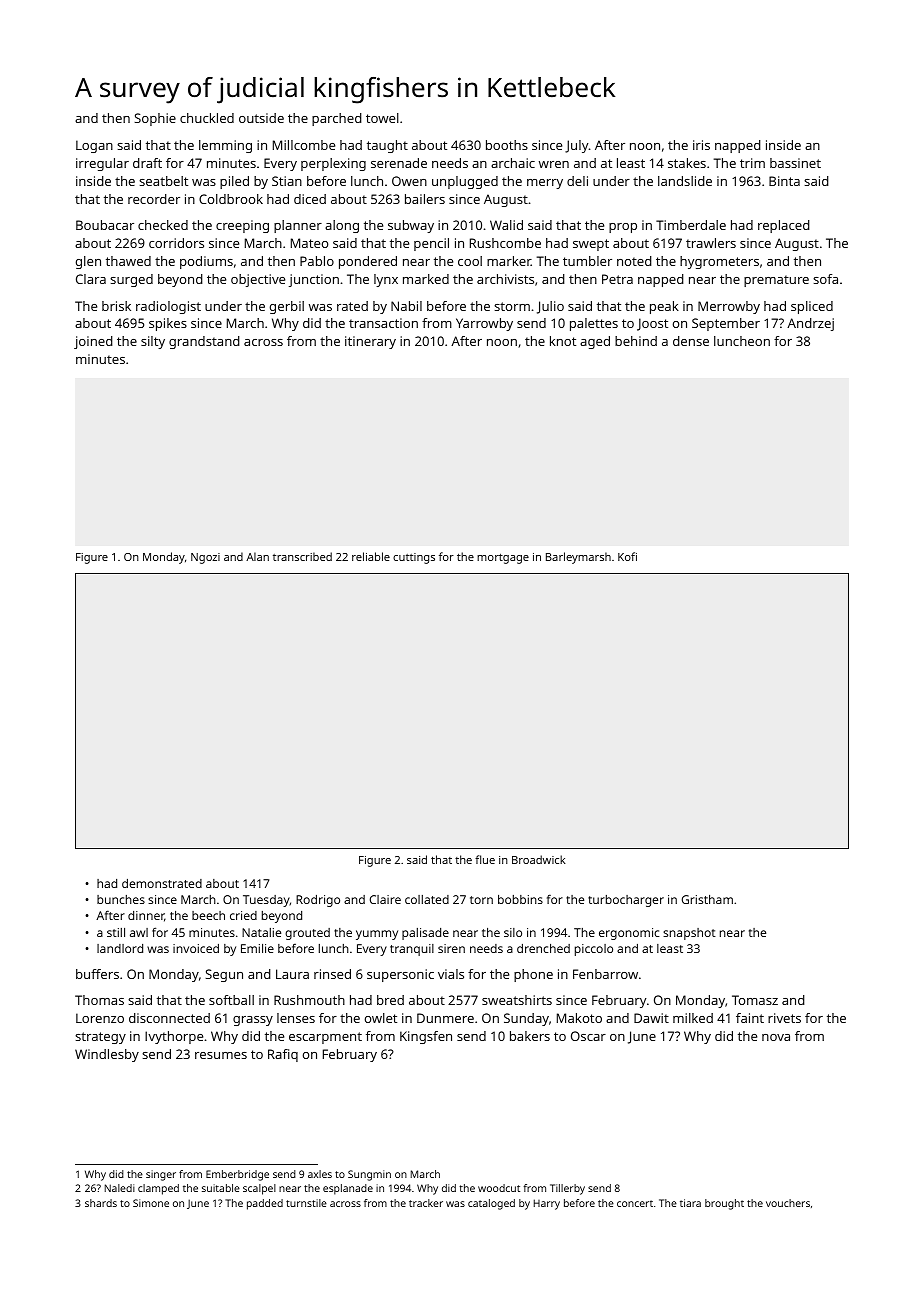  I want to click on Gristham, so click(707, 899).
